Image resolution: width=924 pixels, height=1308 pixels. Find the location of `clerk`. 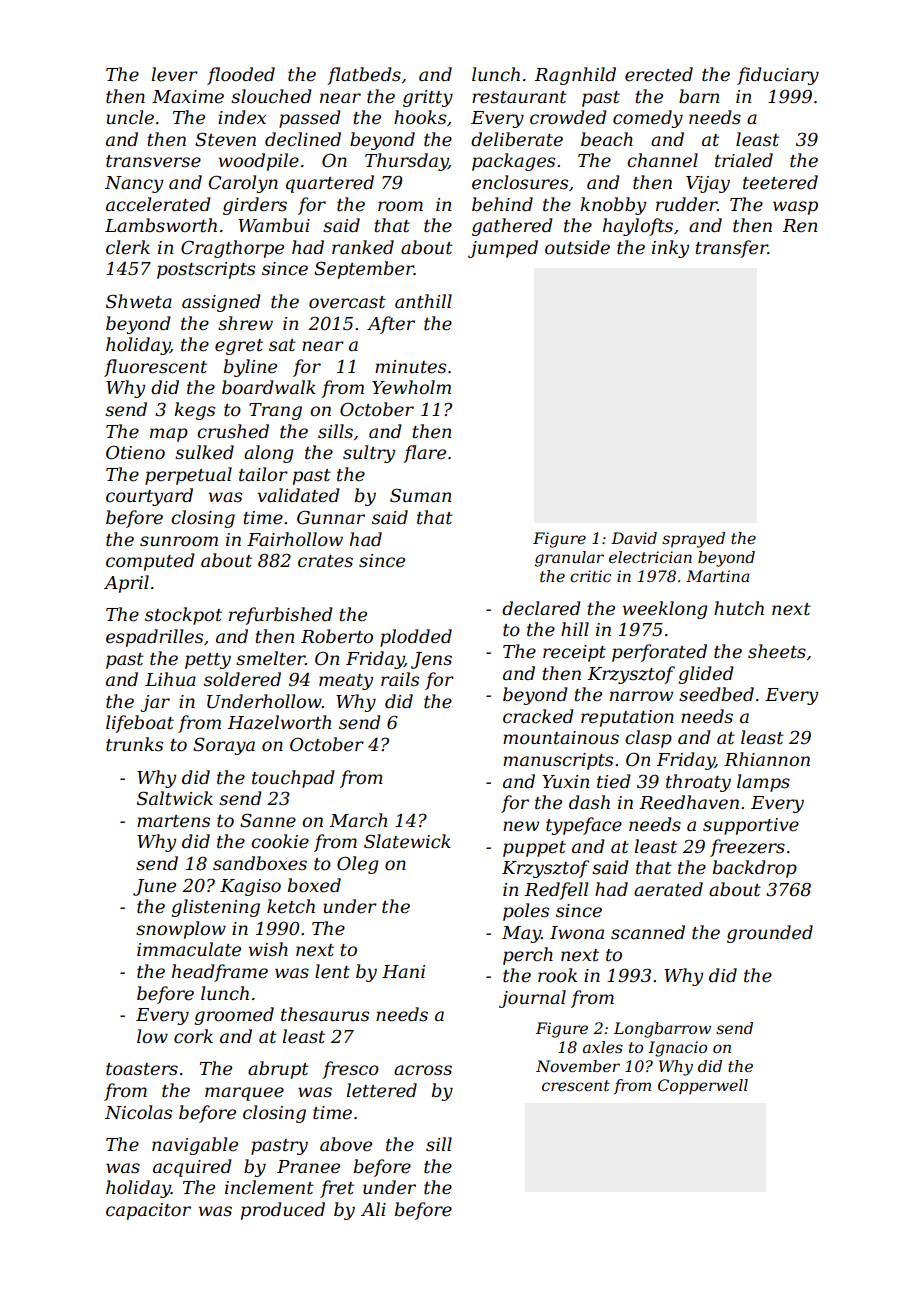

clerk is located at coordinates (128, 247).
